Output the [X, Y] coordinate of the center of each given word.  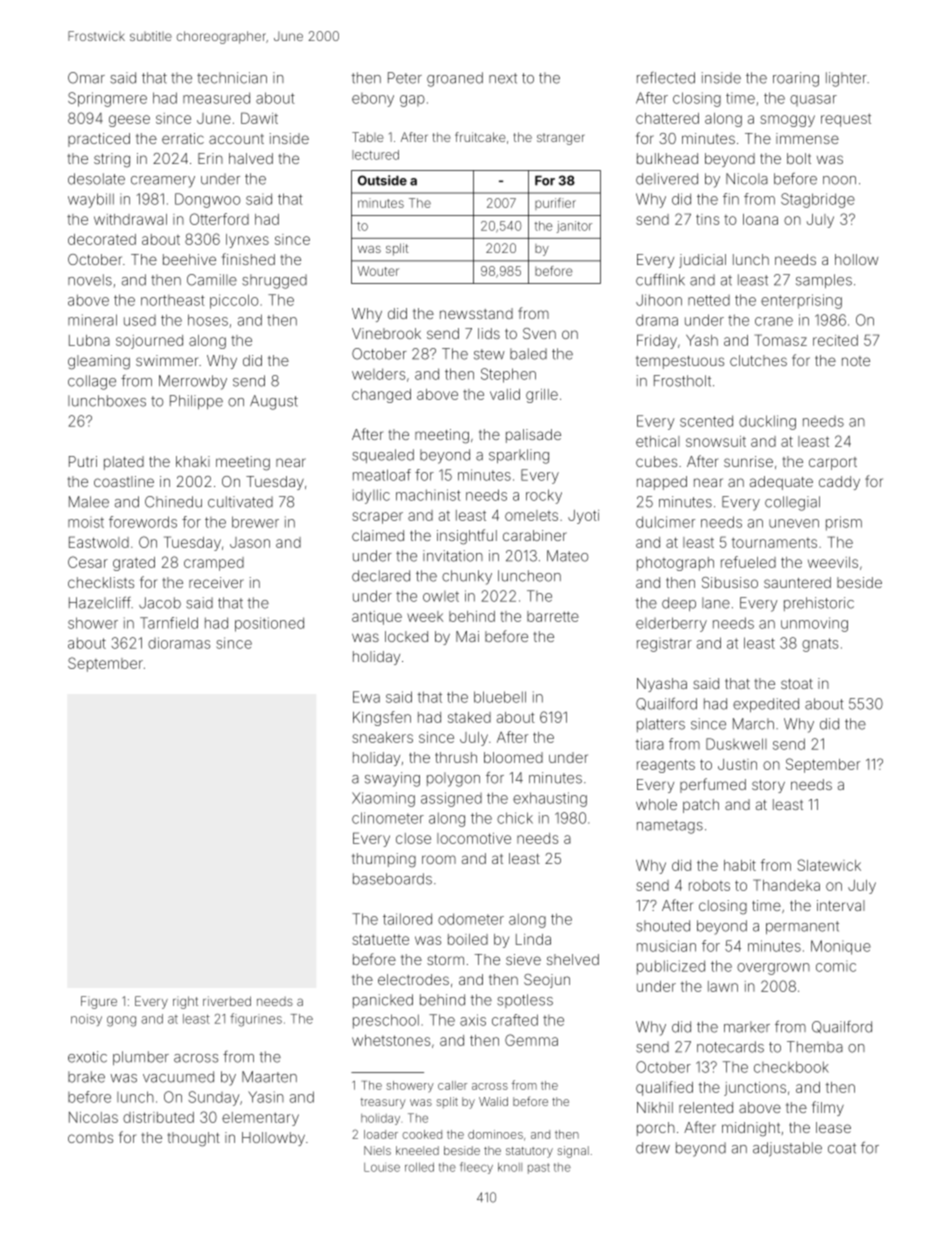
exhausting [550, 799]
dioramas [179, 643]
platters [661, 725]
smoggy [787, 121]
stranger [561, 139]
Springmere [107, 99]
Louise [382, 1167]
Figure [99, 1002]
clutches [758, 360]
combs [90, 1137]
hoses [208, 320]
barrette [553, 616]
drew [653, 1148]
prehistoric [819, 604]
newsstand [476, 313]
